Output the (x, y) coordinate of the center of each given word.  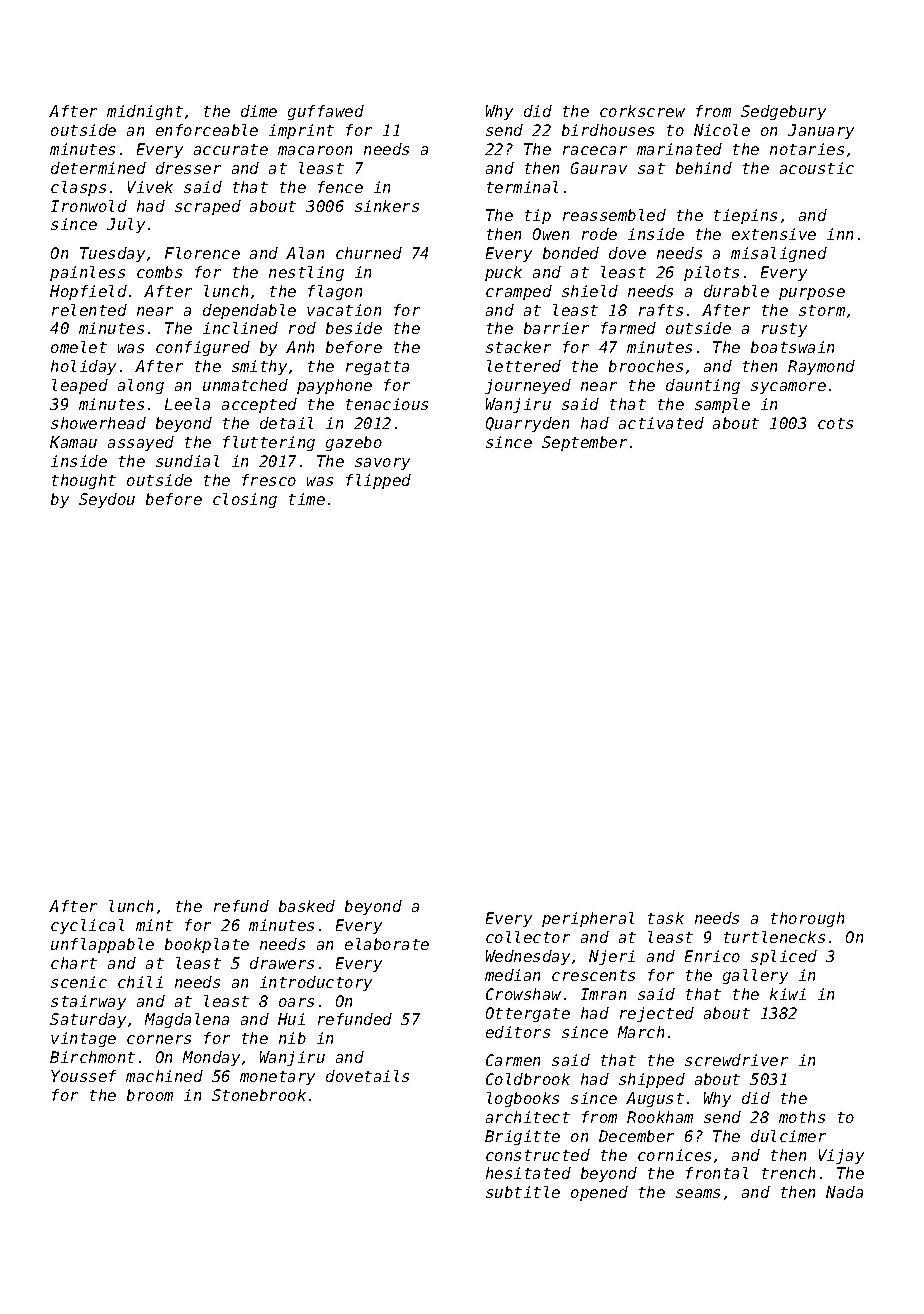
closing (245, 500)
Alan (305, 253)
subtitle (523, 1192)
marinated (679, 149)
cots (835, 423)
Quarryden (527, 424)
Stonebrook (259, 1095)
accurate (231, 149)
